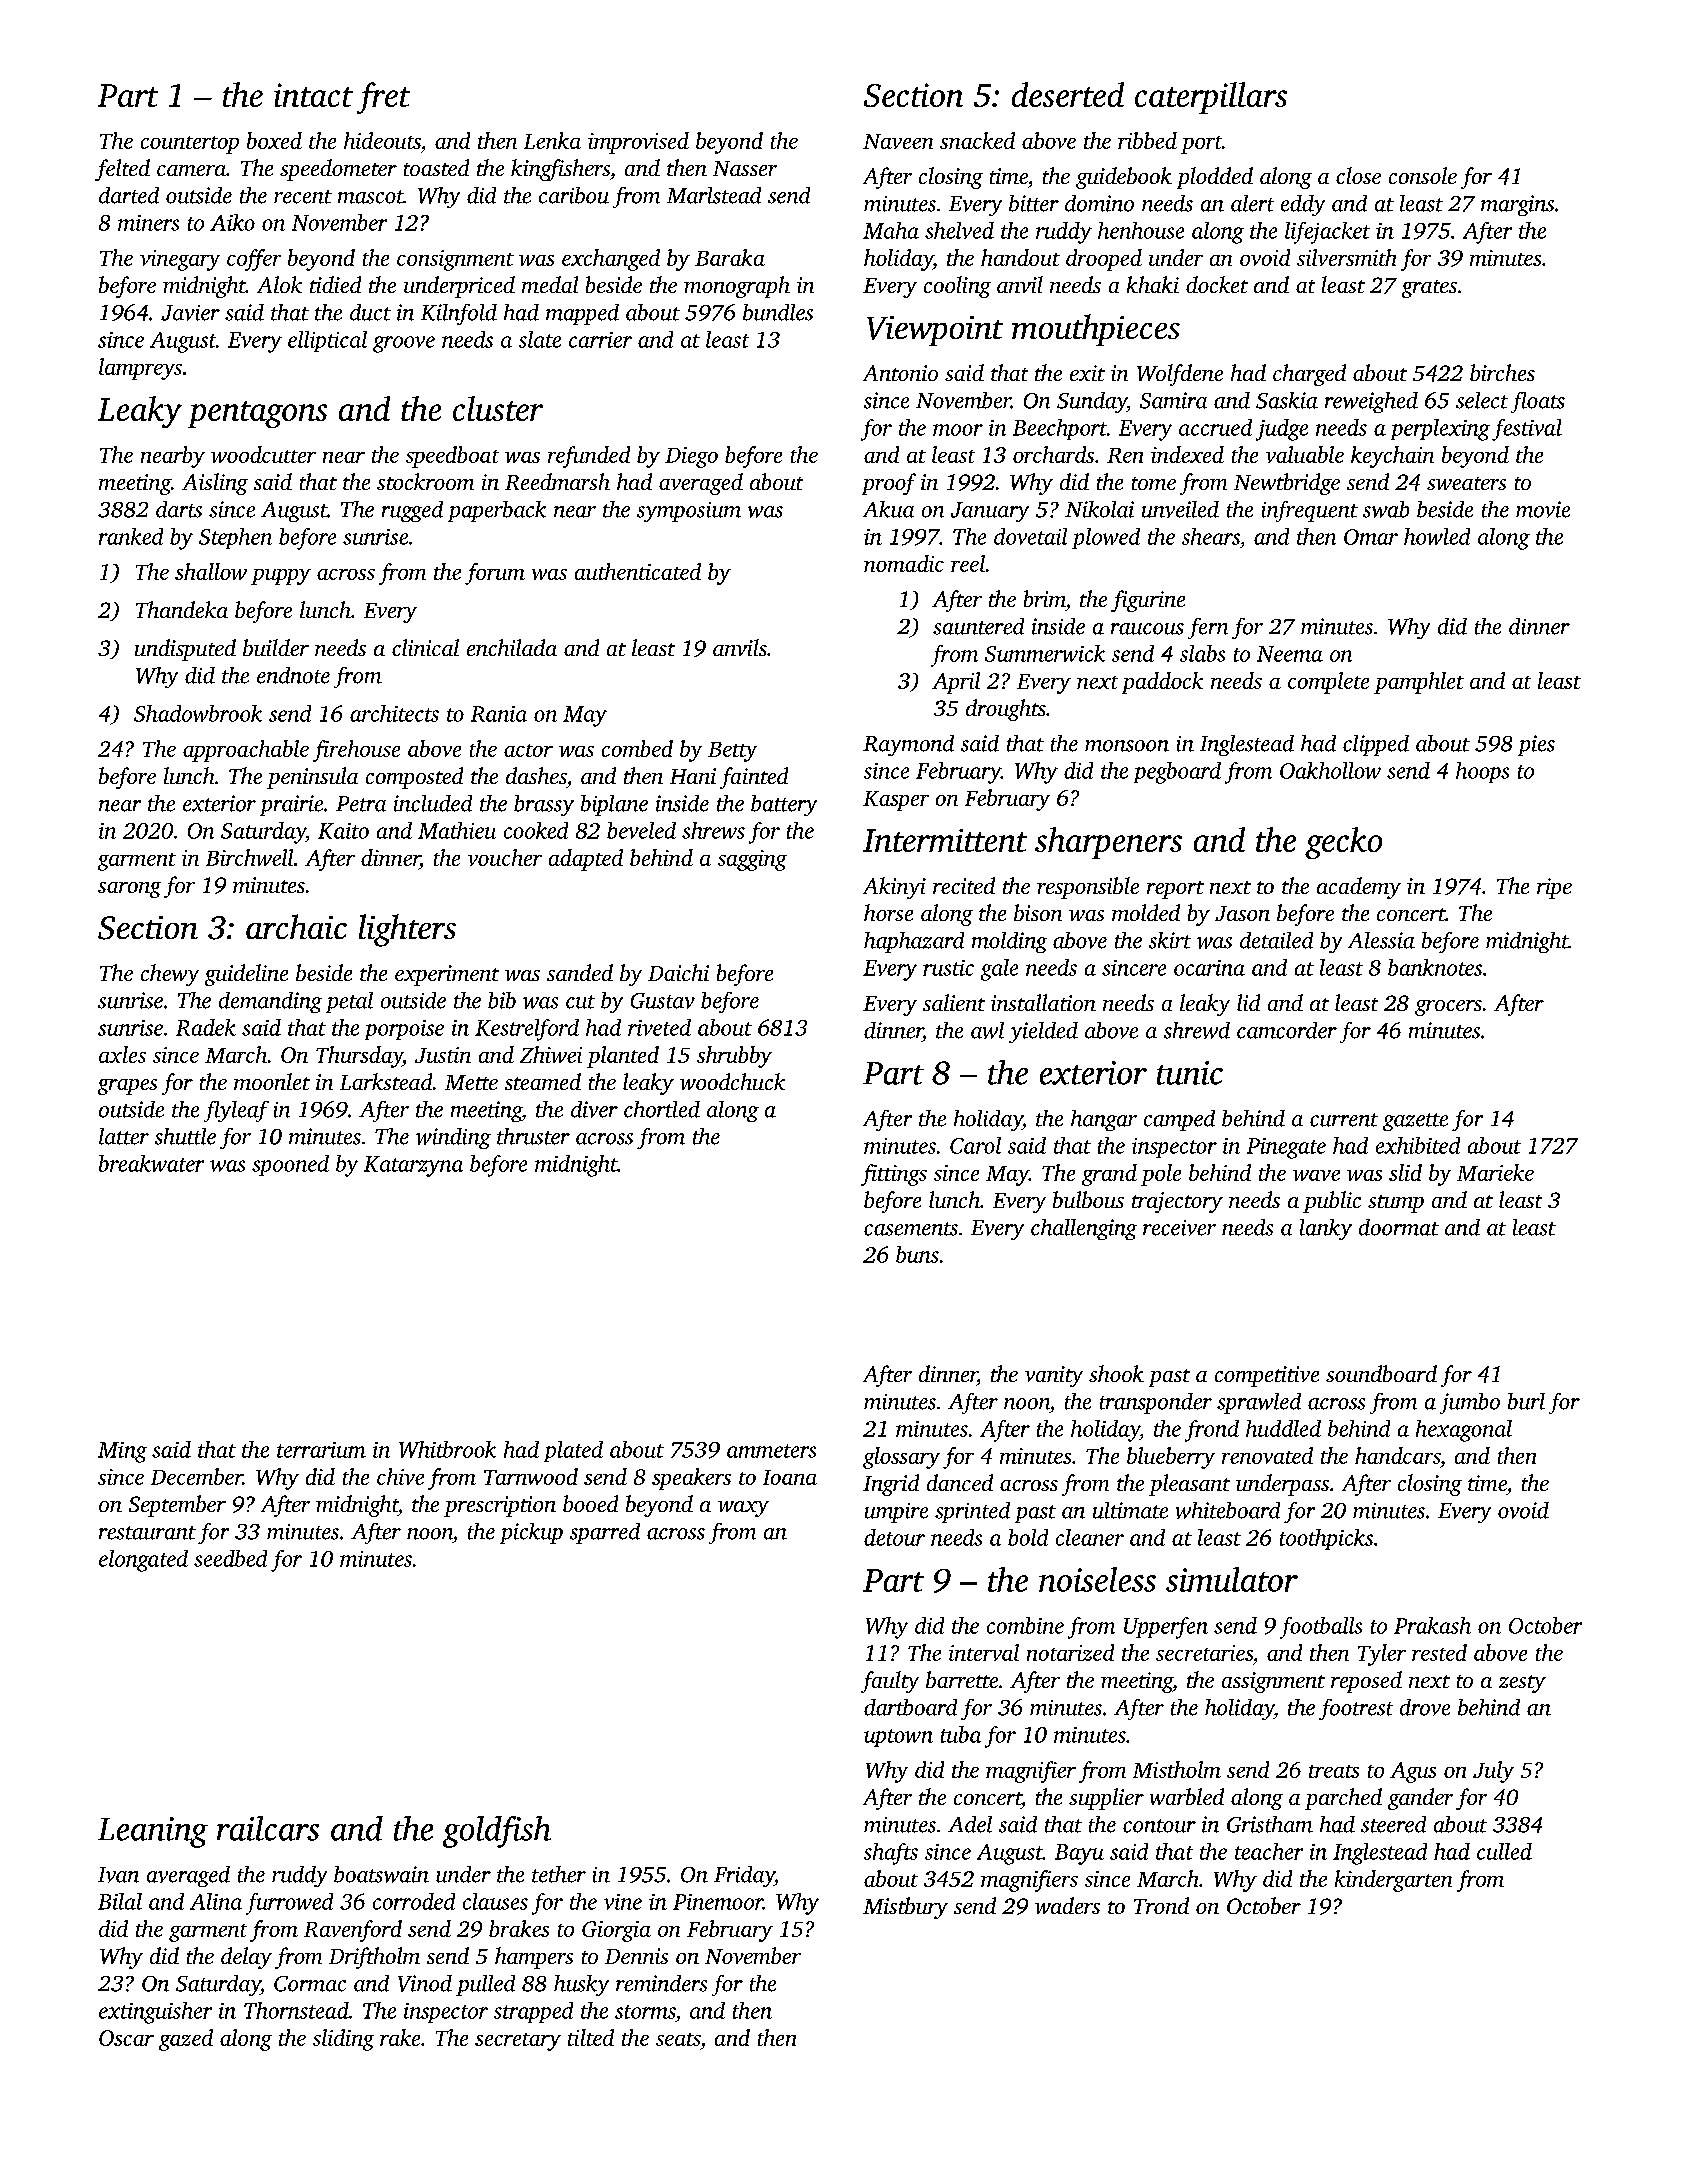 This screenshot has height=2178, width=1683. Describe the element at coordinates (170, 975) in the screenshot. I see `chewy` at that location.
